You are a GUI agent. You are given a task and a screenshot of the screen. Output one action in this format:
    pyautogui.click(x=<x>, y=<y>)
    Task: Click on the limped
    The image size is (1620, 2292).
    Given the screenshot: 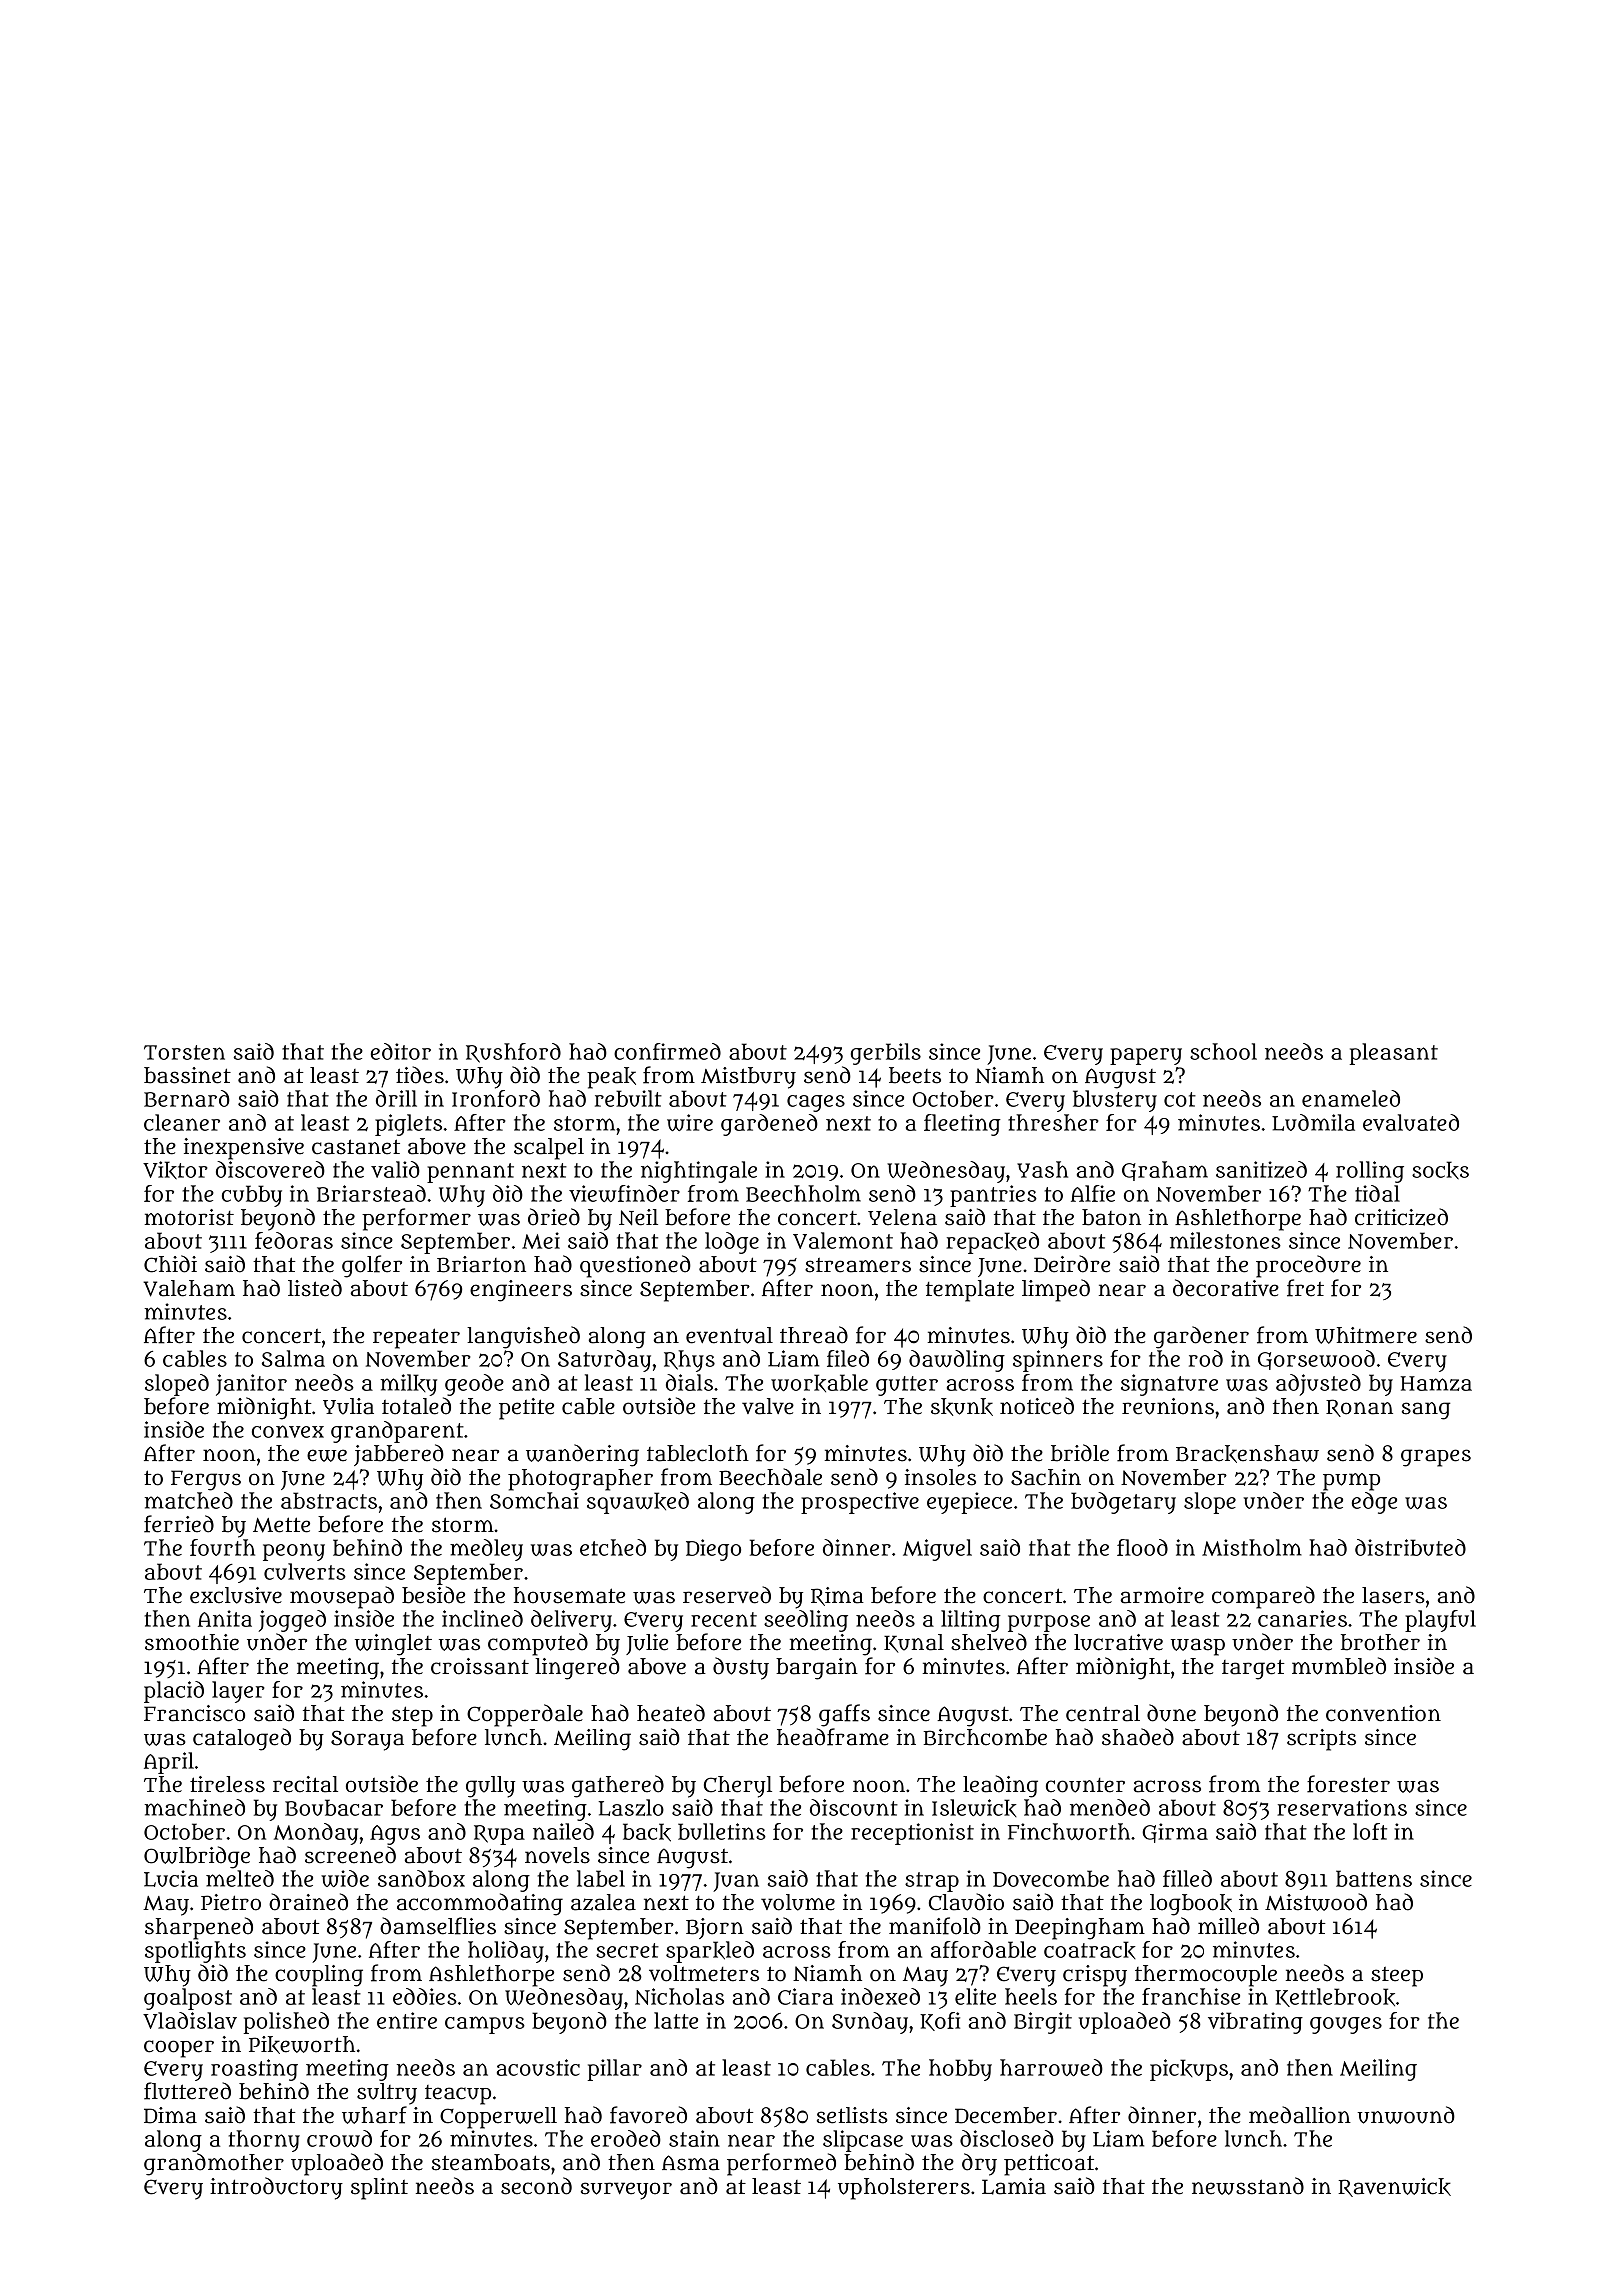 What is the action you would take?
    pyautogui.click(x=1056, y=1290)
